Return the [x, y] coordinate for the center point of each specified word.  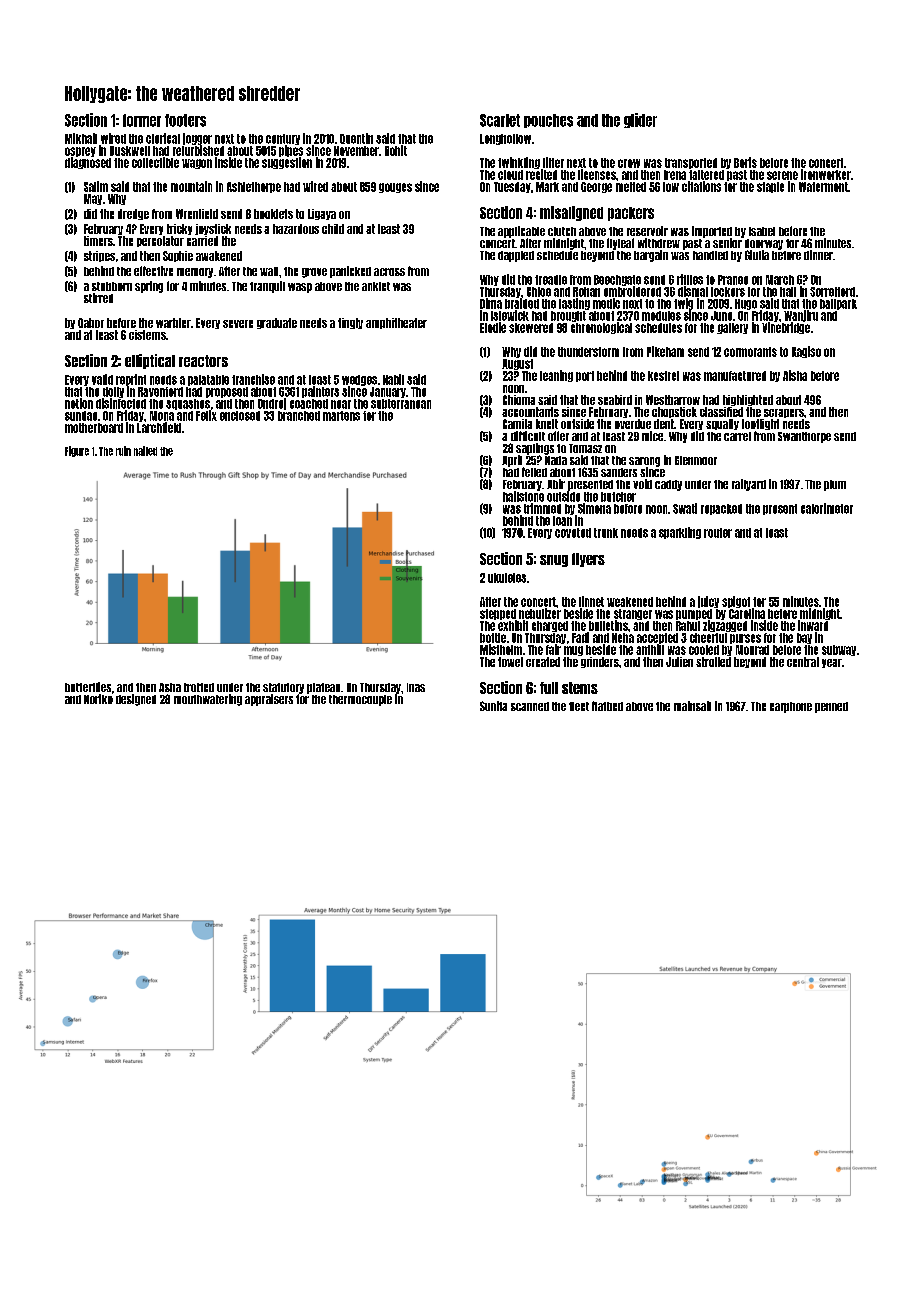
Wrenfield [197, 214]
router [718, 533]
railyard [749, 485]
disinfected [121, 403]
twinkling [519, 163]
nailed [145, 451]
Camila [517, 424]
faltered [706, 175]
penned [831, 707]
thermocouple [360, 700]
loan [562, 521]
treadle [551, 280]
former [142, 120]
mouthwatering [208, 700]
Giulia [757, 255]
